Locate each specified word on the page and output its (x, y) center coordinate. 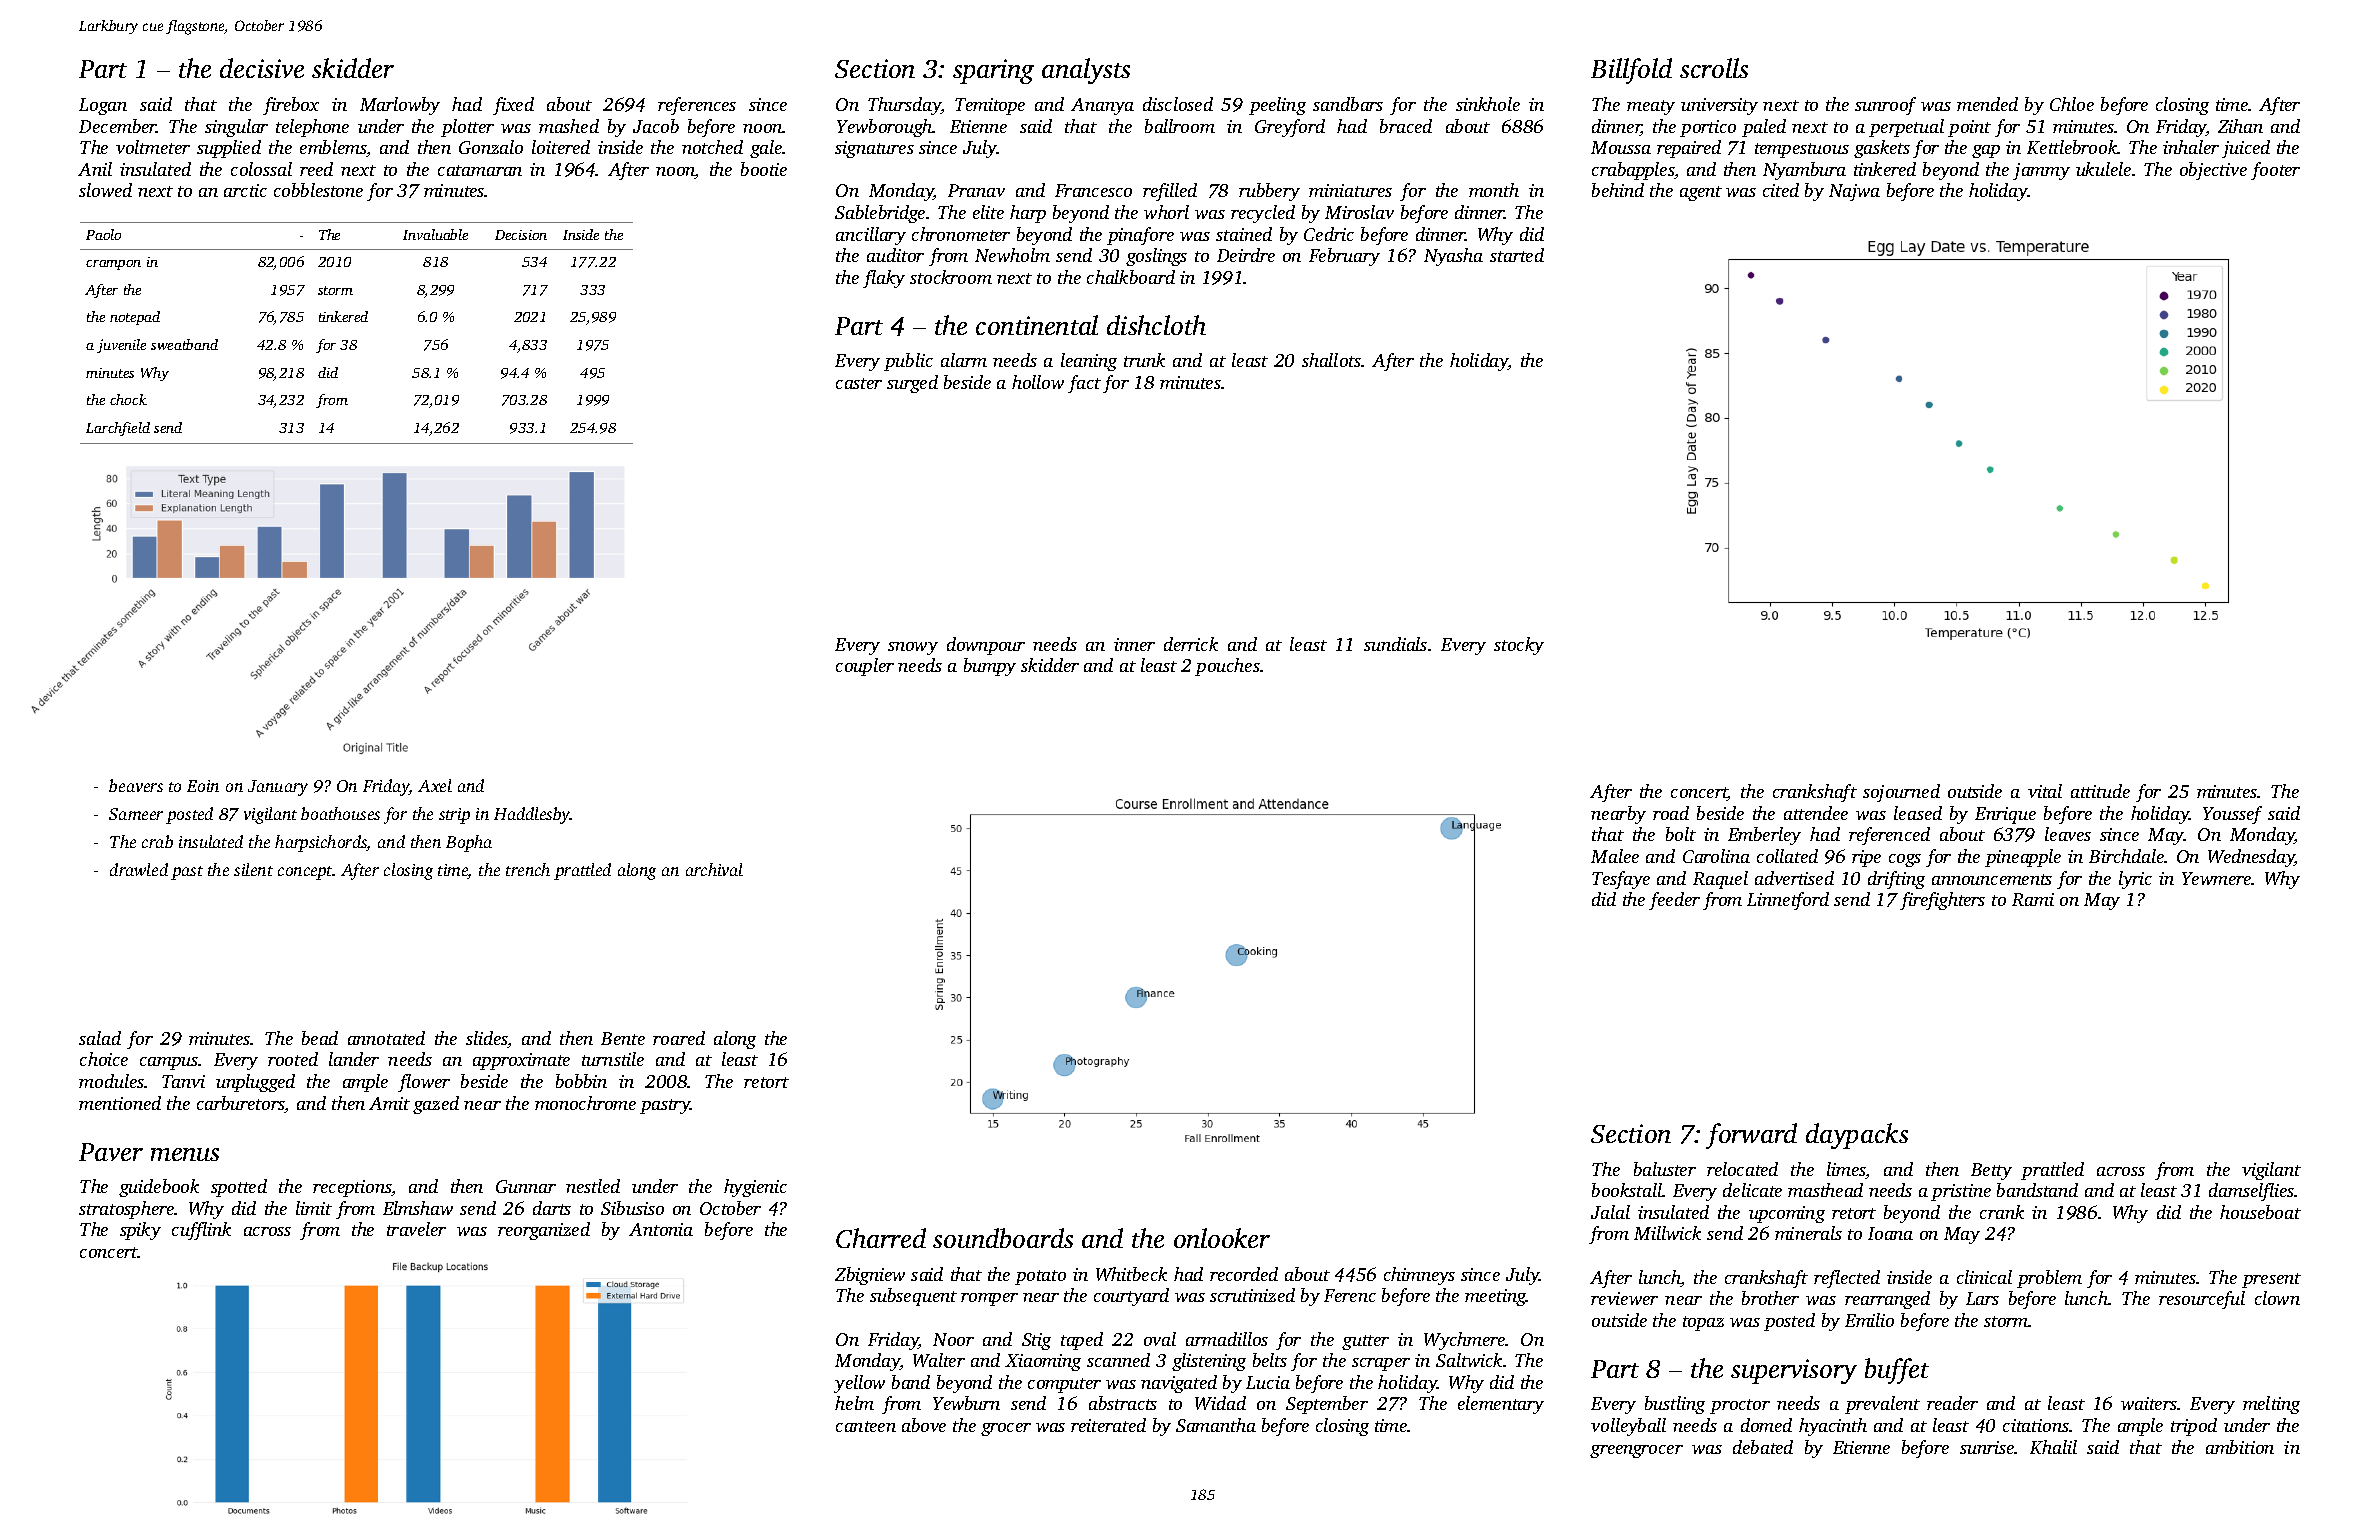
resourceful (2202, 1300)
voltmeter (153, 147)
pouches (1227, 667)
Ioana (1890, 1233)
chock (128, 399)
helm (854, 1403)
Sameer (136, 814)
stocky (1519, 646)
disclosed (1178, 104)
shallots (1331, 360)
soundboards (1003, 1238)
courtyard (1131, 1297)
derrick (1191, 644)
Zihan (2240, 126)
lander (354, 1059)
